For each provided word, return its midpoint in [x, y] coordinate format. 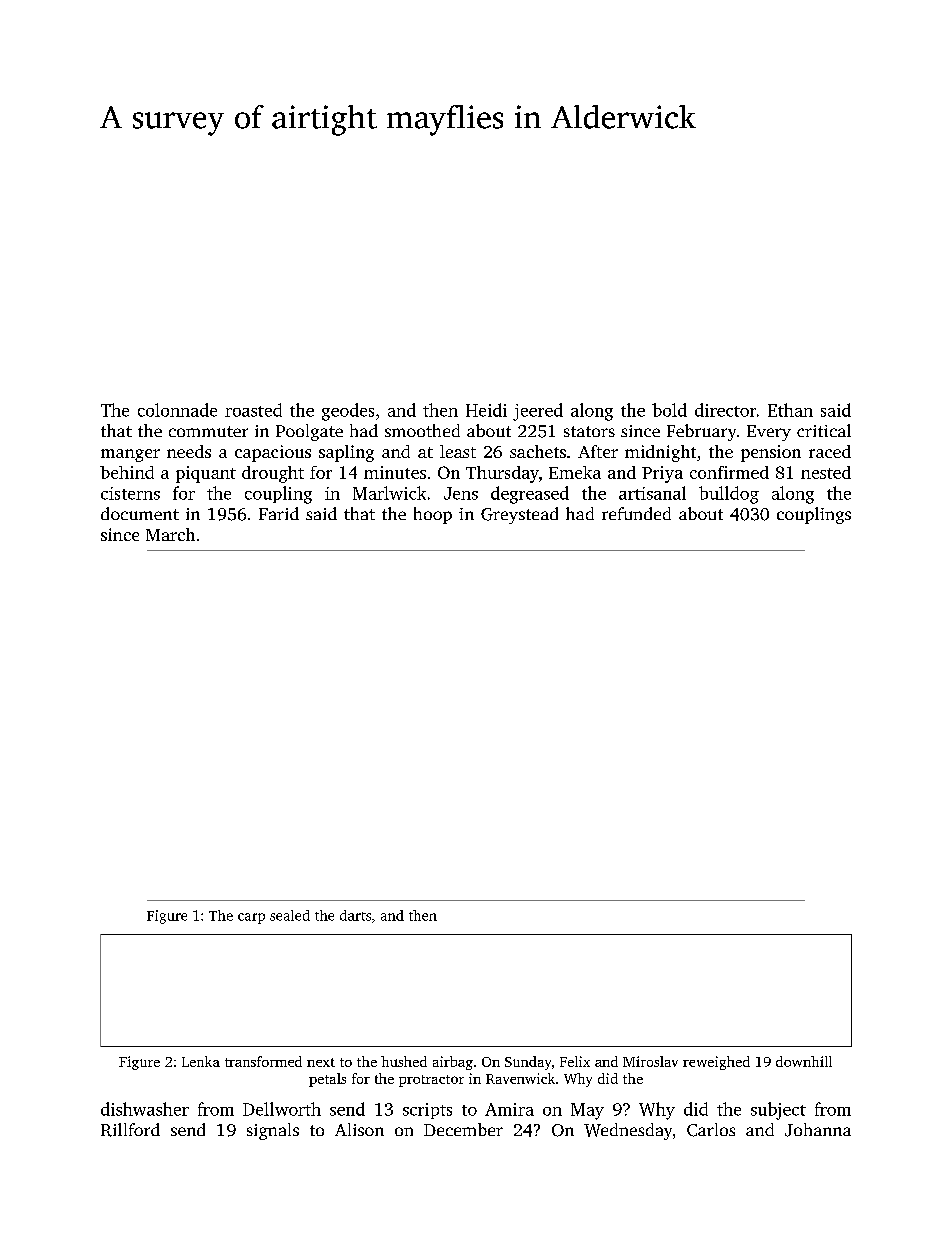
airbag [453, 1063]
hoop [433, 515]
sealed [290, 915]
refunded [636, 513]
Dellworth [282, 1109]
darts [355, 915]
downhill [804, 1061]
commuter [208, 431]
